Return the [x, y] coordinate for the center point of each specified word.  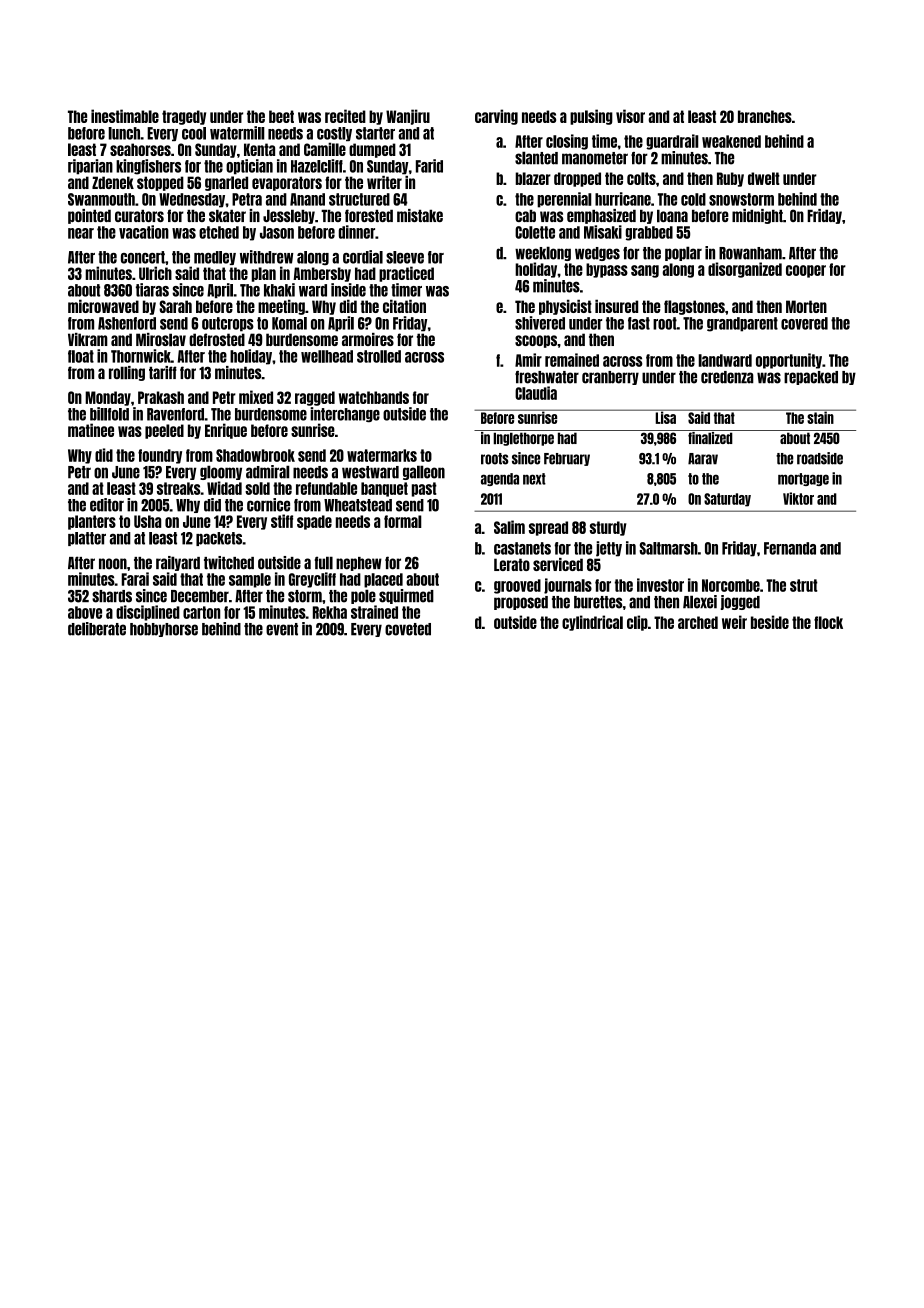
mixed [256, 397]
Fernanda [790, 548]
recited [345, 116]
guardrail [672, 142]
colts [641, 178]
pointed [89, 216]
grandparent [742, 324]
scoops [536, 341]
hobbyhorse [164, 630]
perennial [564, 200]
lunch [124, 133]
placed [383, 580]
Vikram [88, 339]
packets [219, 539]
